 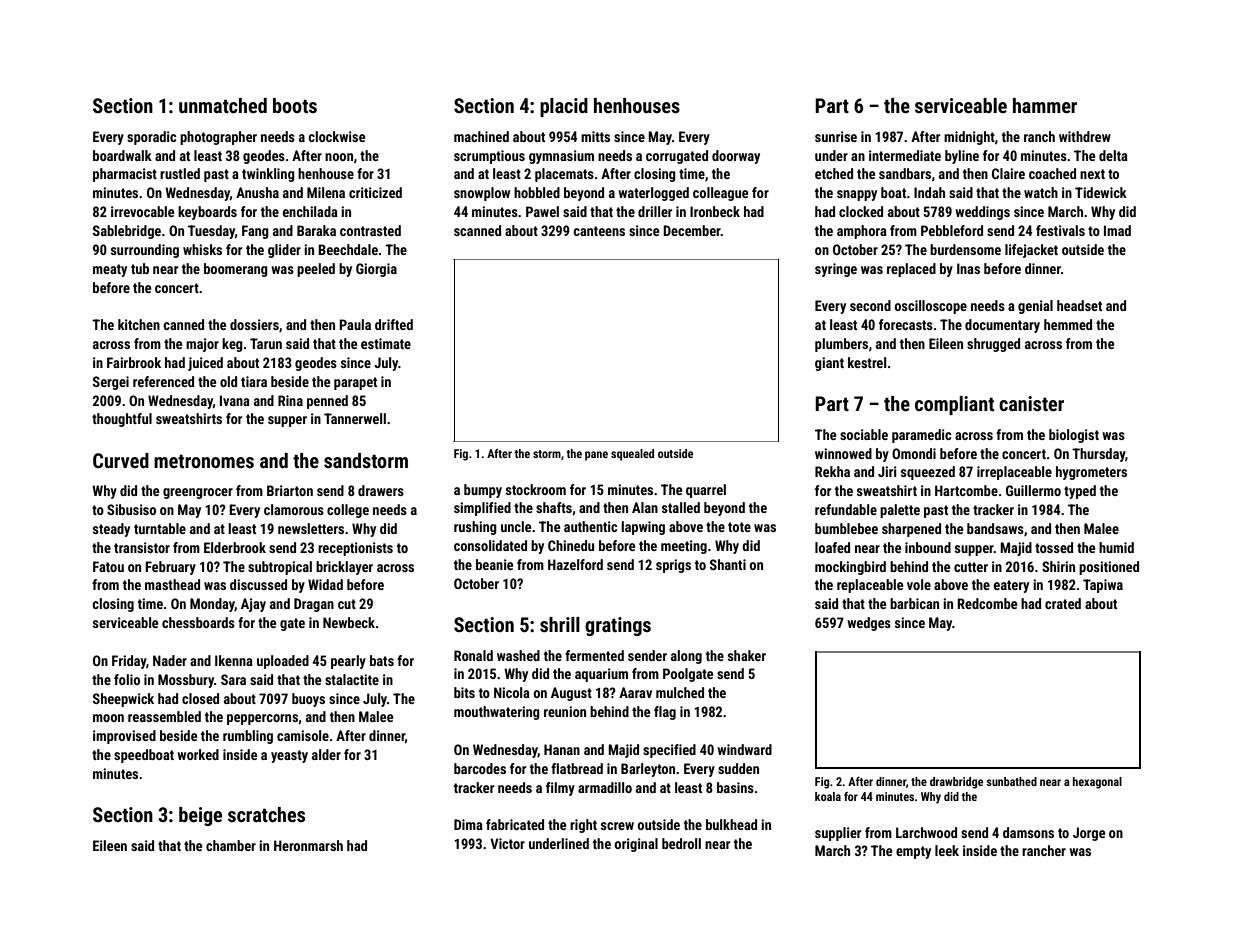 I want to click on receptionists, so click(x=355, y=549).
